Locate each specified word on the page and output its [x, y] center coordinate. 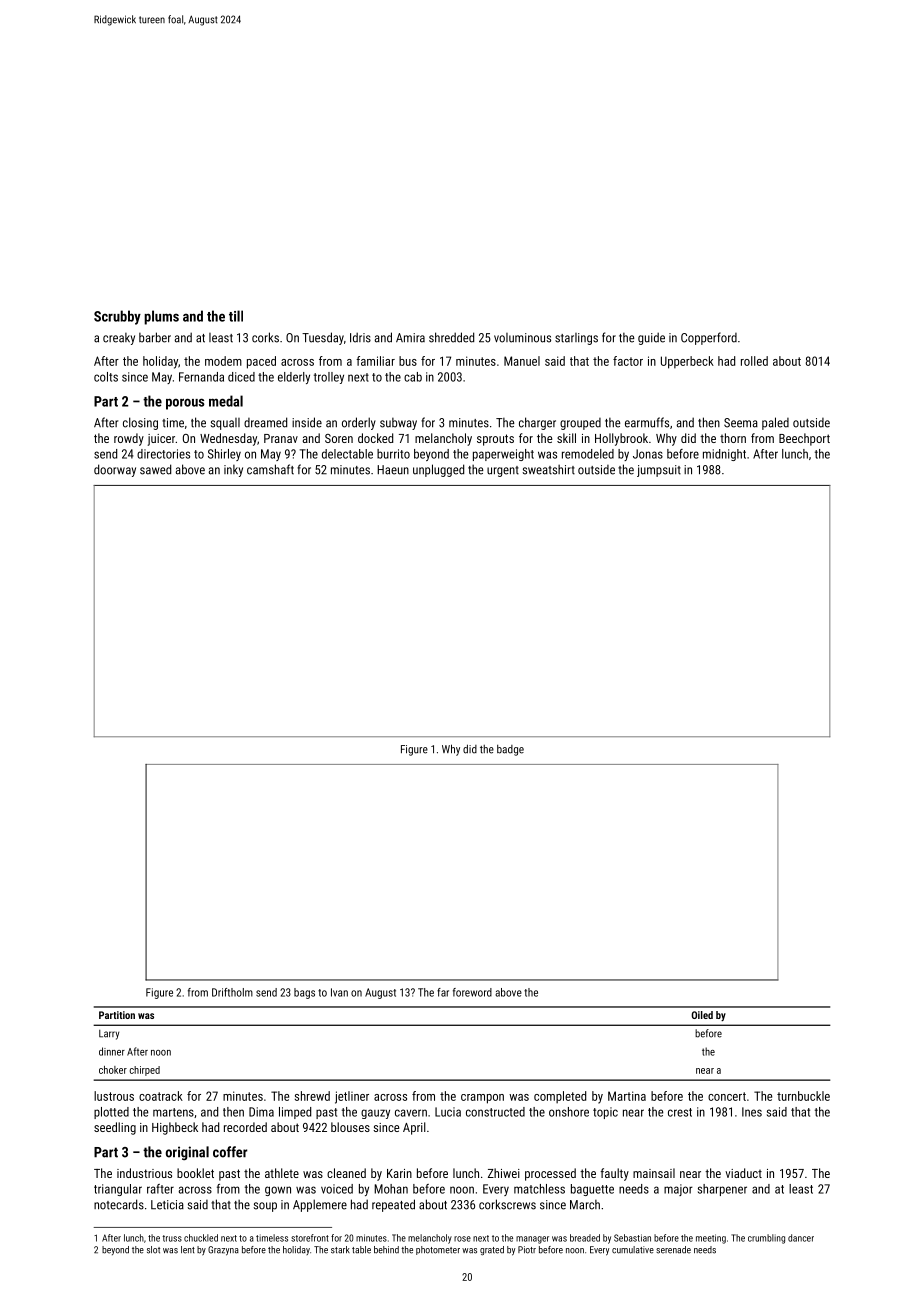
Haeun [393, 470]
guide [651, 338]
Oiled [702, 1015]
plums [161, 317]
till [236, 316]
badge [510, 750]
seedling [115, 1128]
